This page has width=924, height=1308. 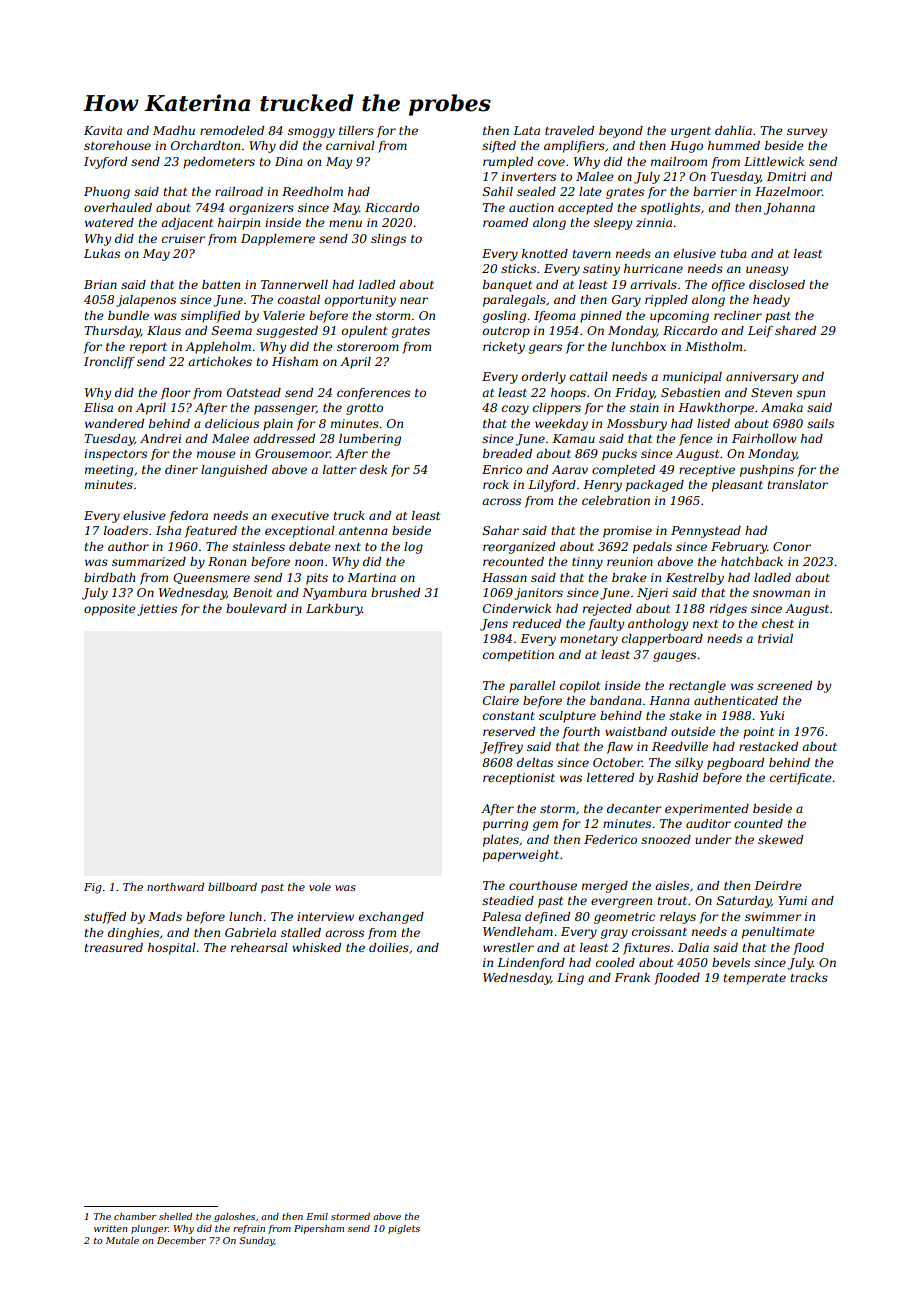 I want to click on dahlia, so click(x=733, y=130).
